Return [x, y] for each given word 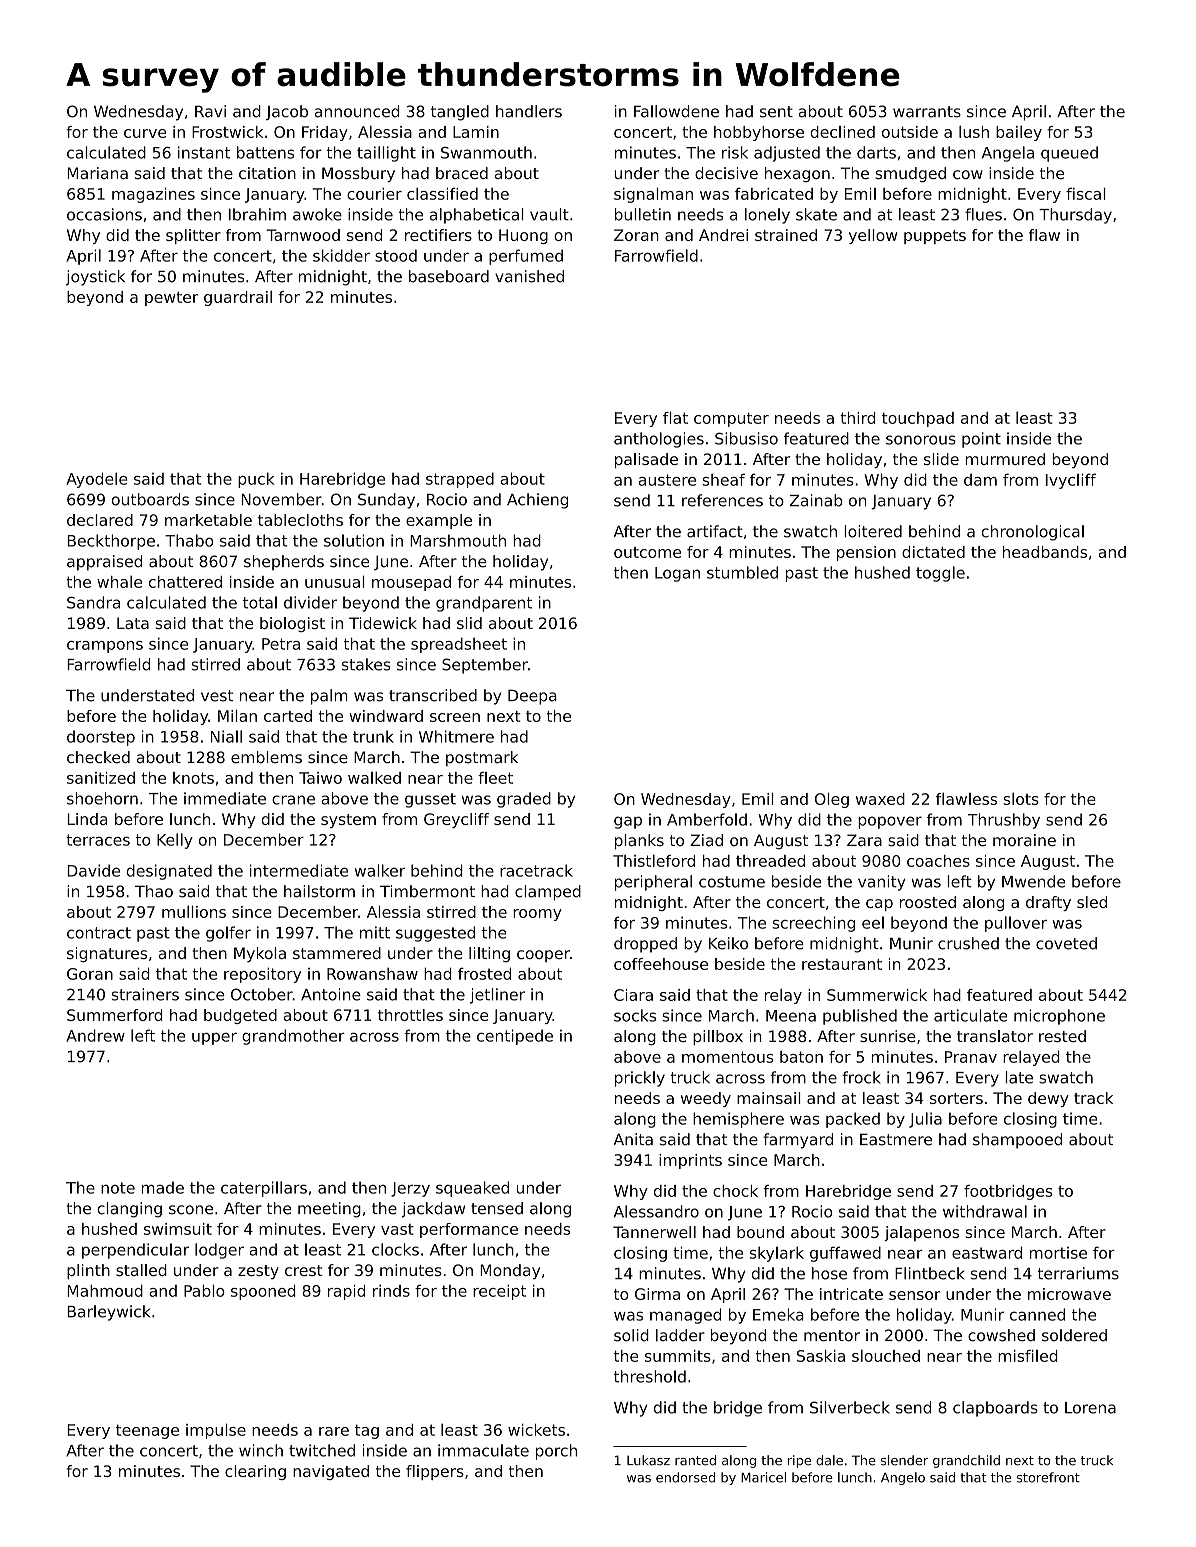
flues [983, 214]
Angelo [903, 1478]
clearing [255, 1472]
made [163, 1187]
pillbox [718, 1037]
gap [628, 822]
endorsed [685, 1477]
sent [776, 112]
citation [267, 173]
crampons [105, 647]
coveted [1066, 943]
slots [1021, 798]
